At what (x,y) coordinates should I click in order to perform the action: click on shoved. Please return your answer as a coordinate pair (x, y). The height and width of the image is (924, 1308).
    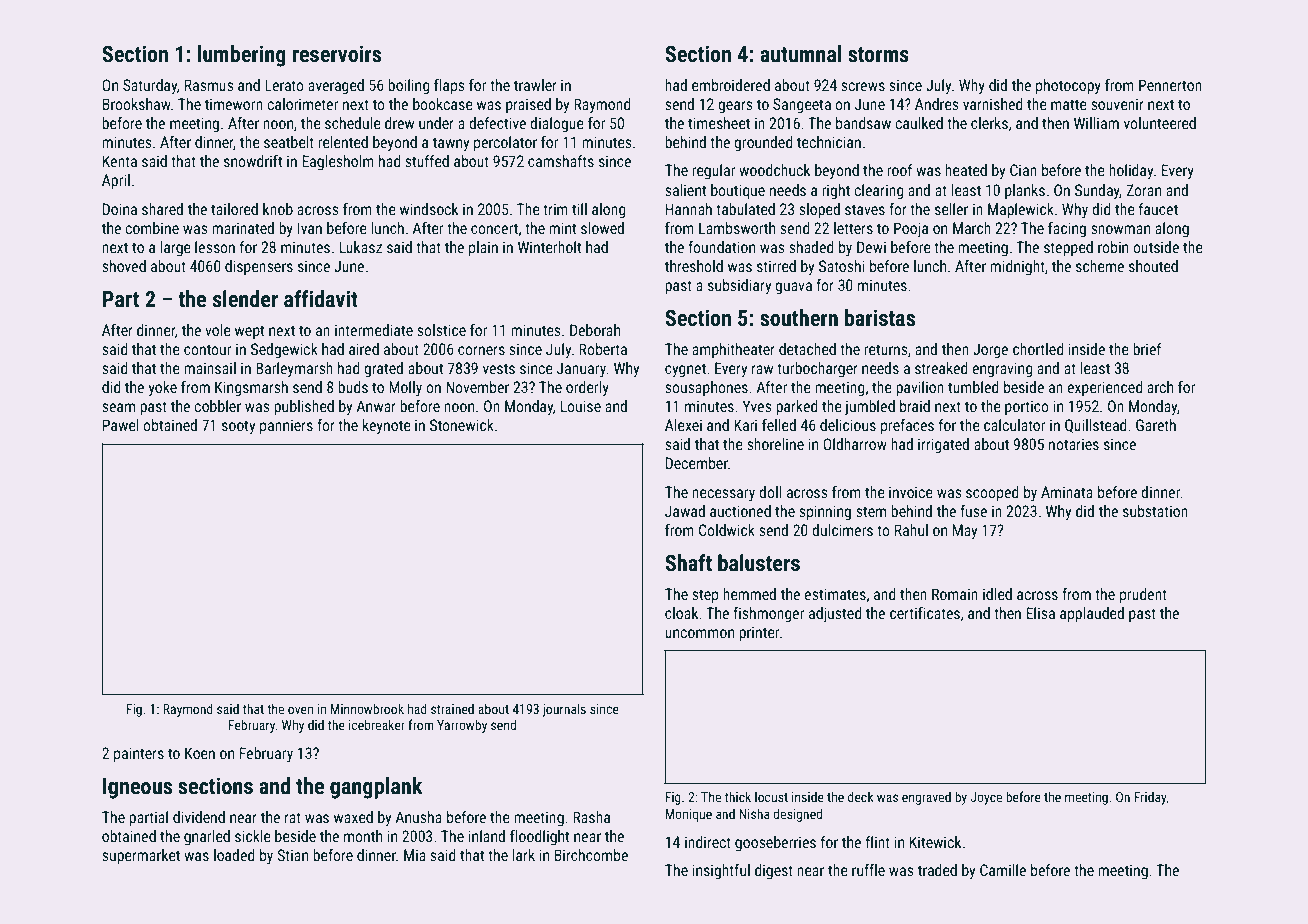
    Looking at the image, I should click on (124, 266).
